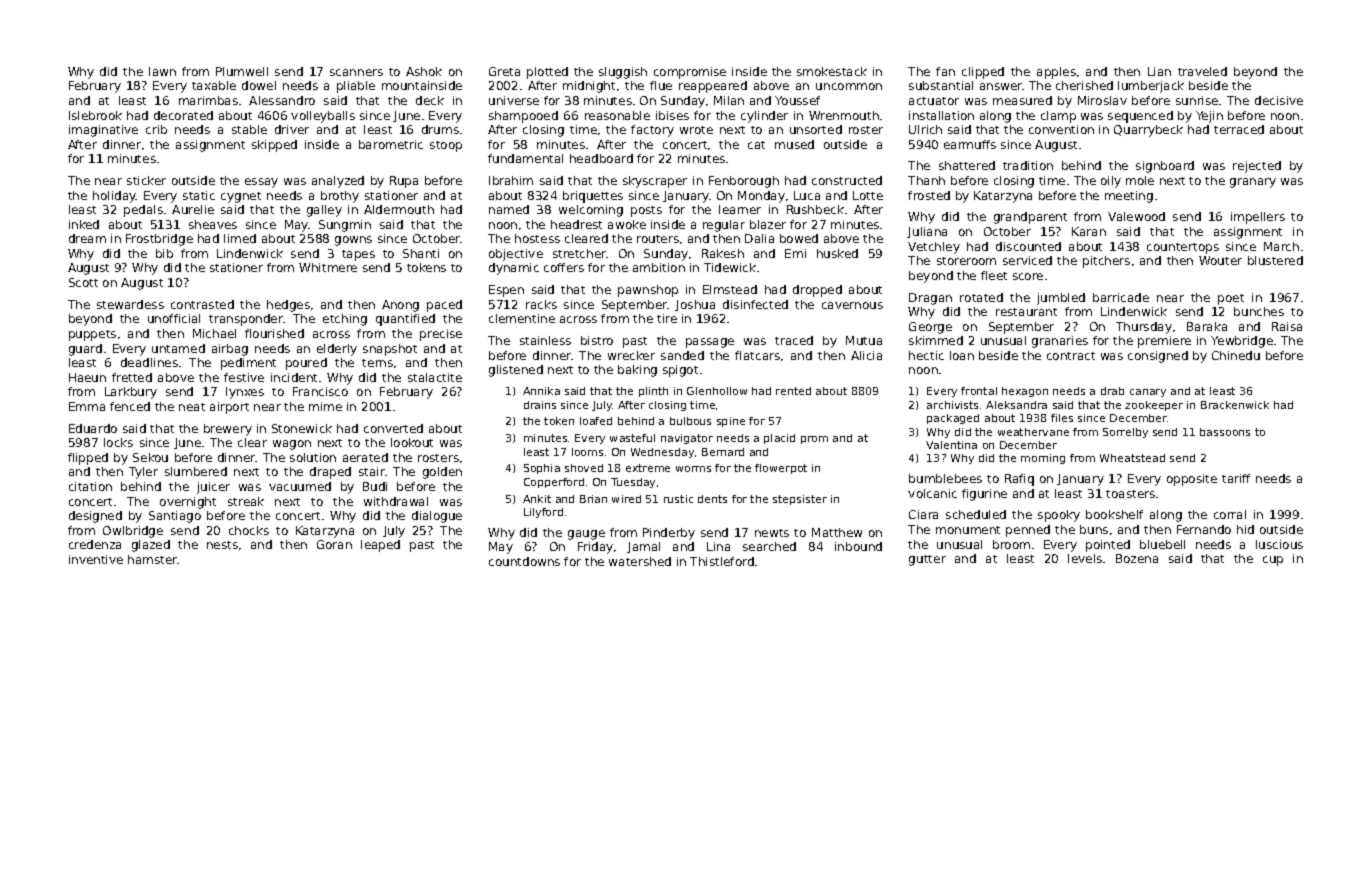 Image resolution: width=1372 pixels, height=887 pixels. What do you see at coordinates (1132, 458) in the image?
I see `Wheatstead` at bounding box center [1132, 458].
